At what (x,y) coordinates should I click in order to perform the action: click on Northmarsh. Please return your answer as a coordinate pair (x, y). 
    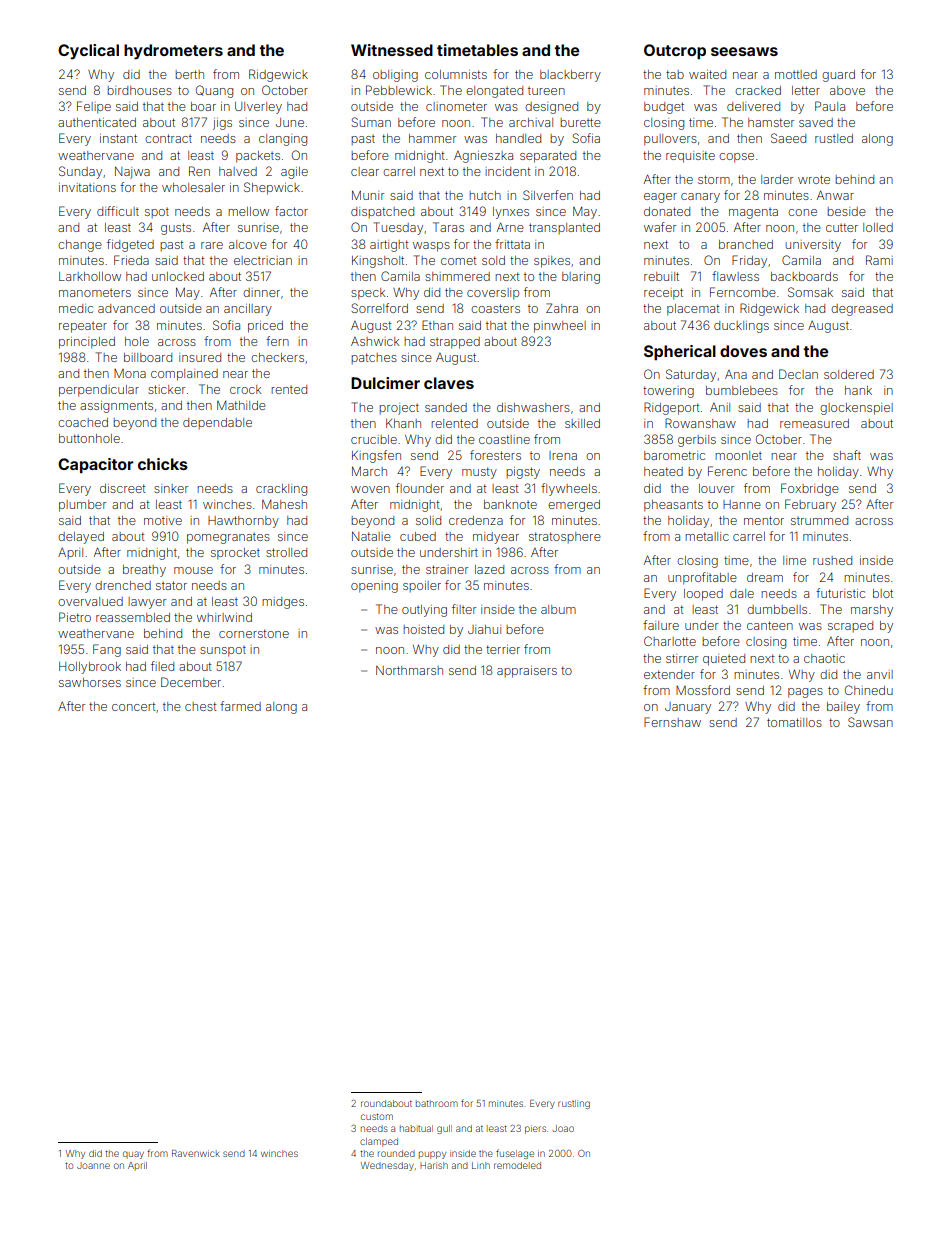
    Looking at the image, I should click on (409, 670).
